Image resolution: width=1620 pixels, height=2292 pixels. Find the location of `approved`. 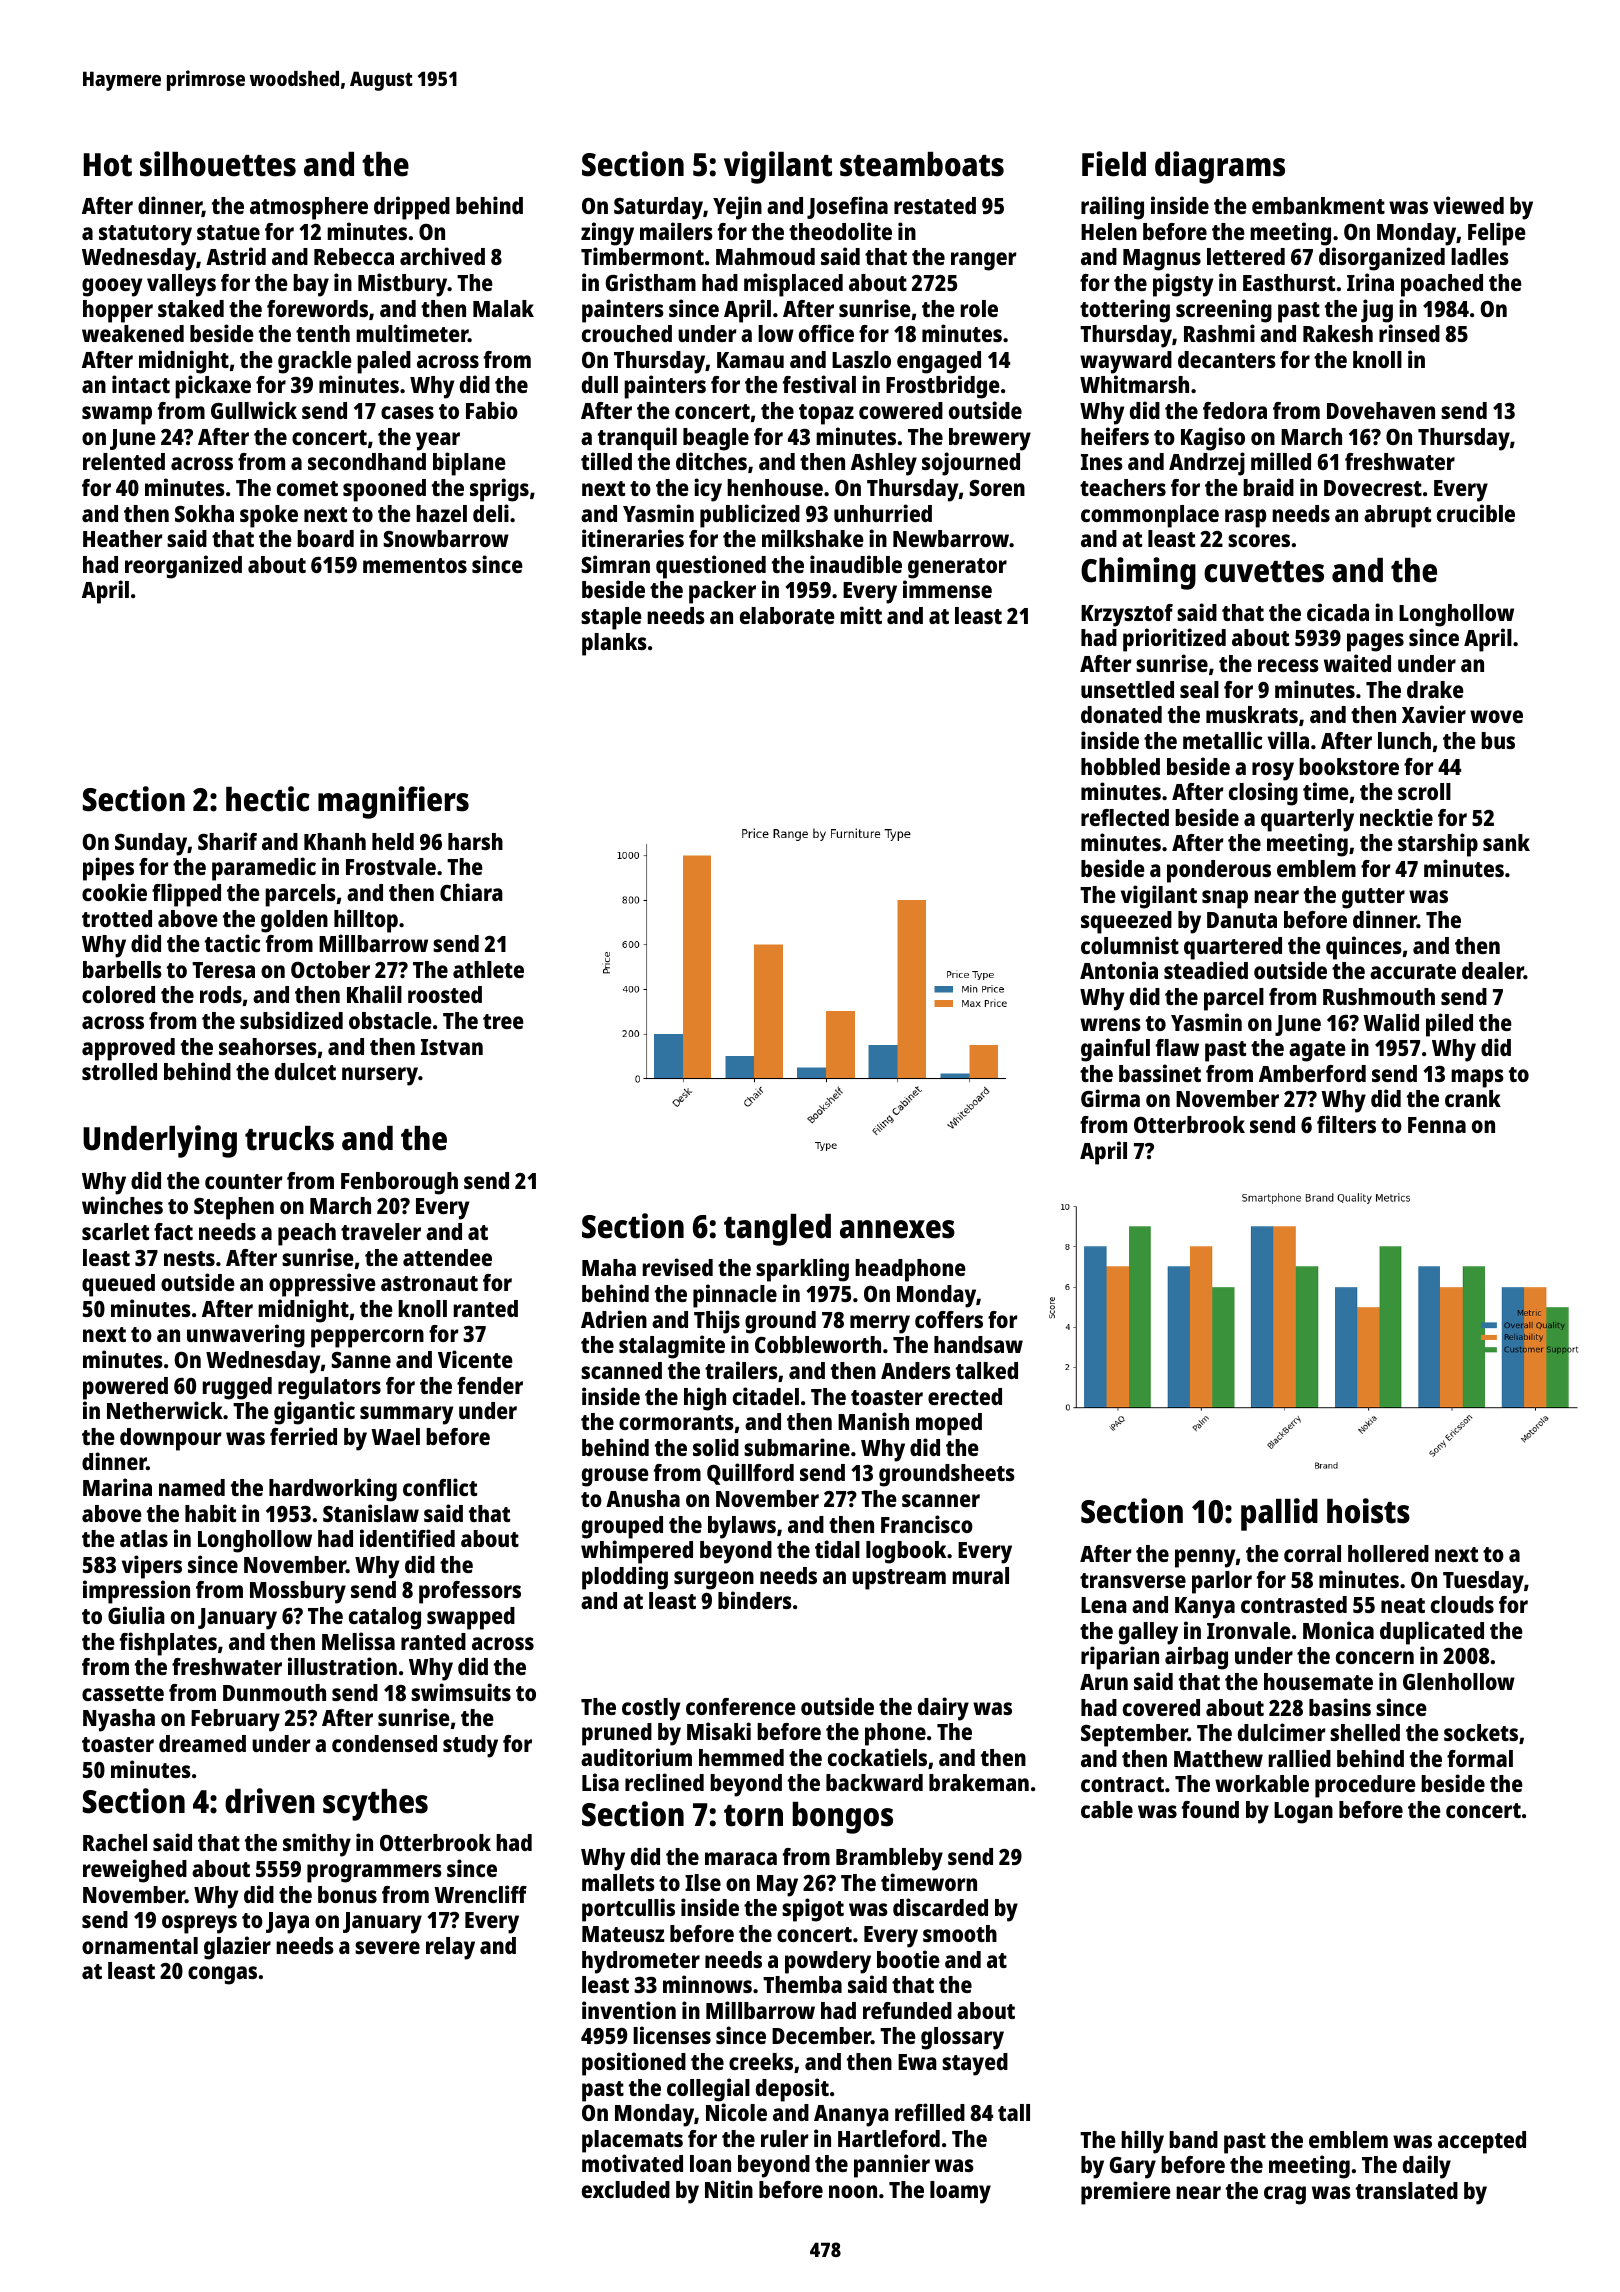

approved is located at coordinates (128, 1049).
